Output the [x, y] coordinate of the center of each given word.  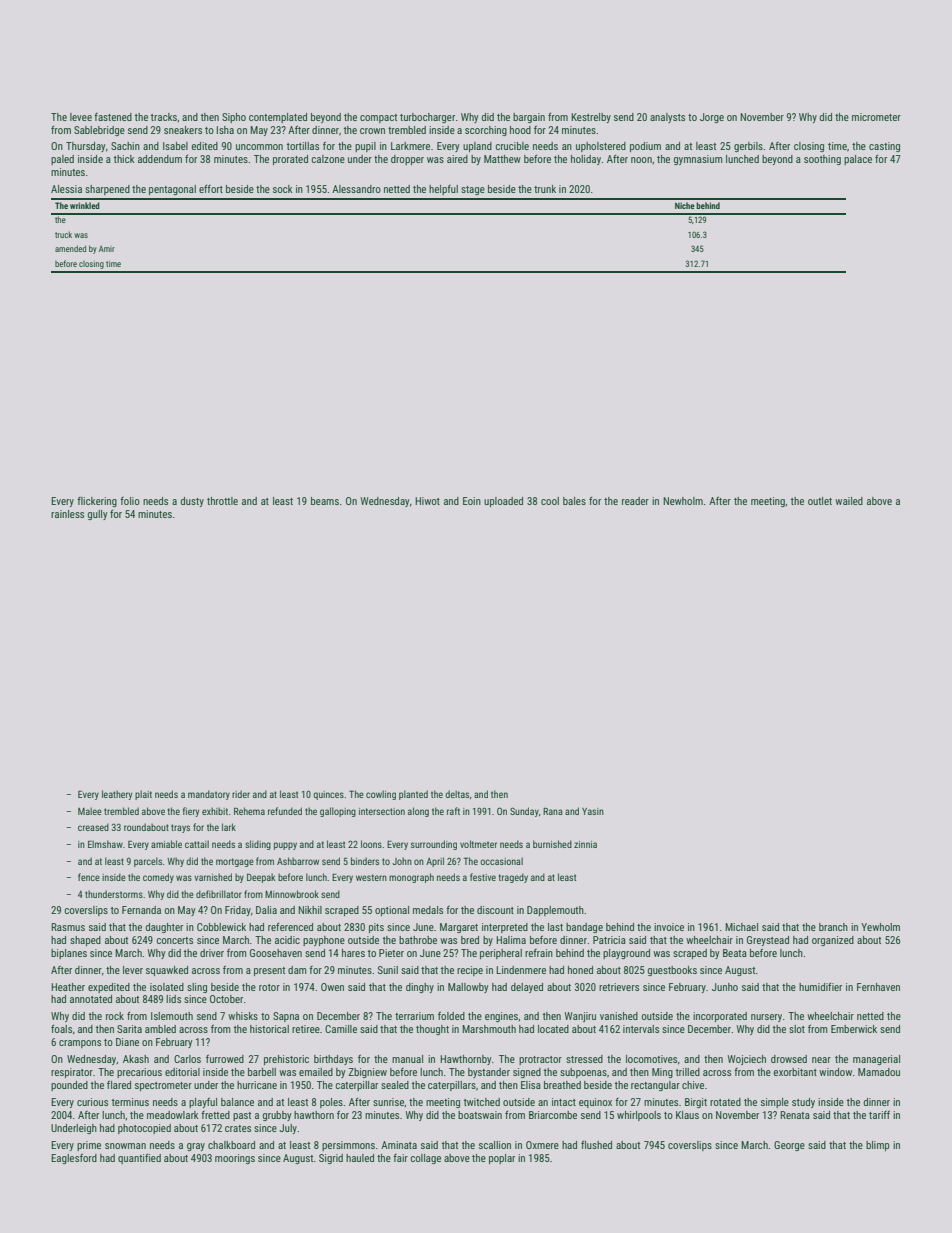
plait [143, 795]
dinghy [420, 988]
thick [124, 159]
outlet [820, 501]
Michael [741, 927]
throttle [222, 501]
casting [884, 147]
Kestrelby [591, 118]
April [435, 862]
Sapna [286, 1017]
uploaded [503, 502]
